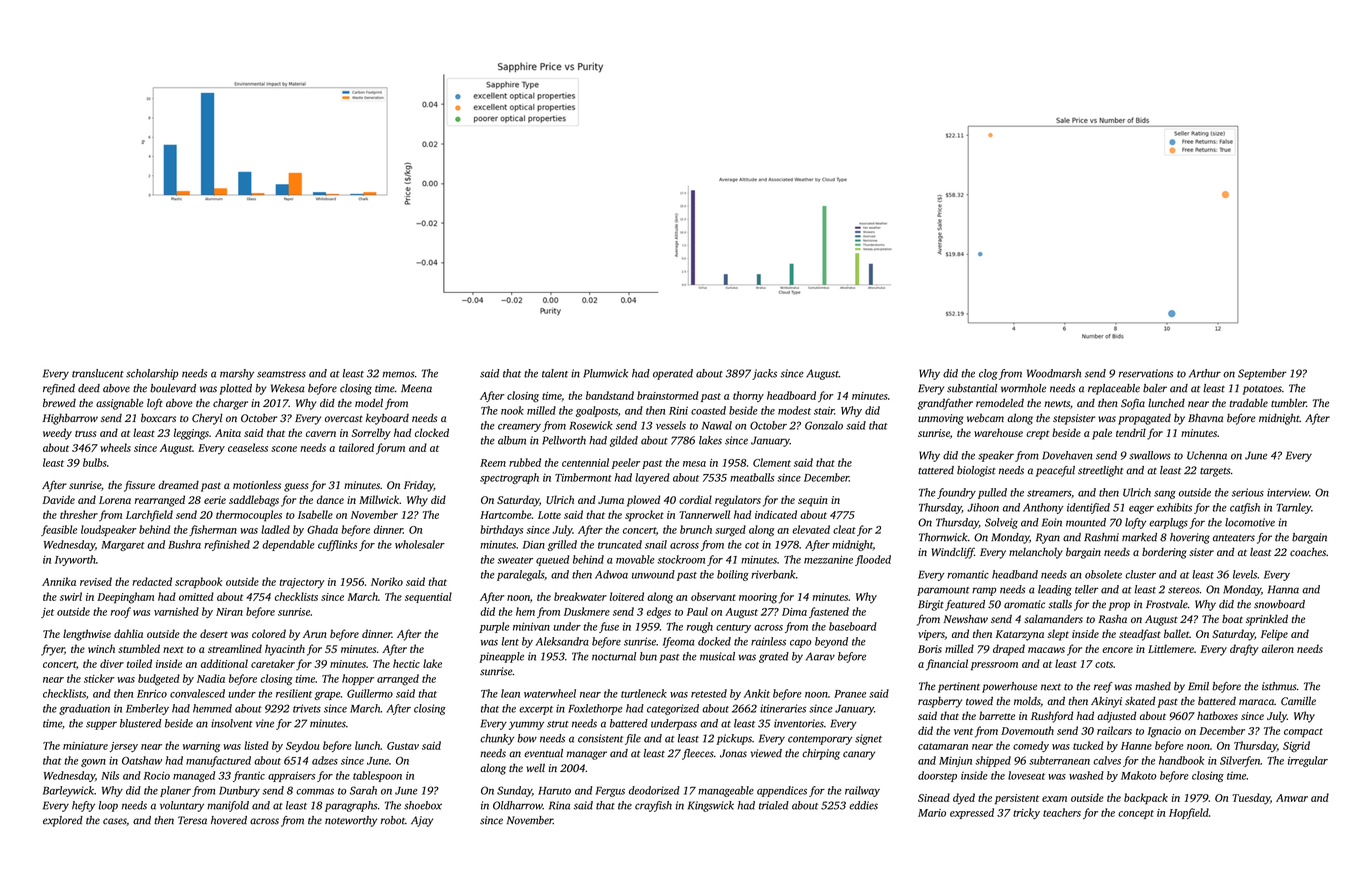  Describe the element at coordinates (714, 641) in the screenshot. I see `docked` at that location.
